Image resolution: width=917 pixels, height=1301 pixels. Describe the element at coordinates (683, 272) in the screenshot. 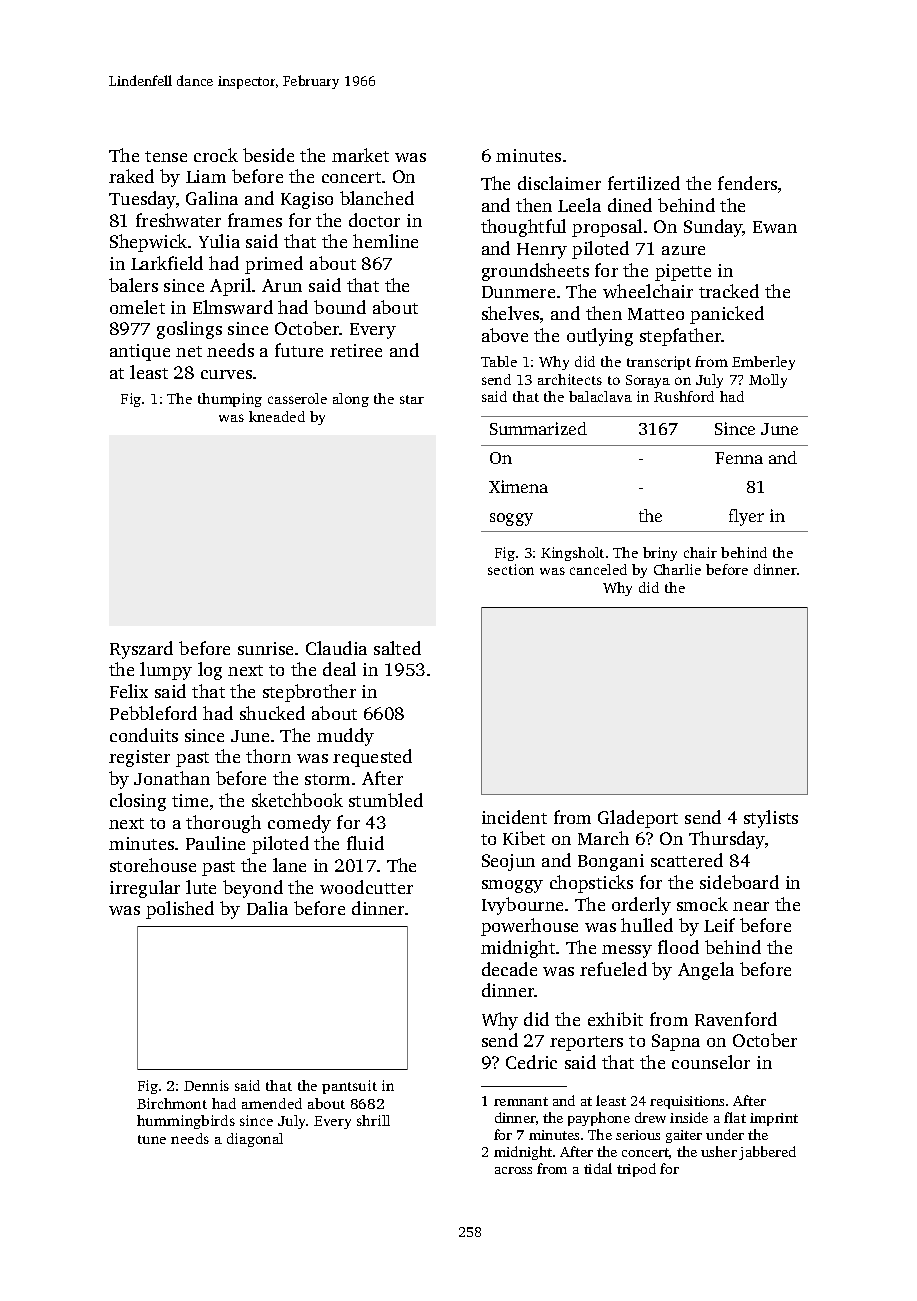

I see `pipette` at that location.
